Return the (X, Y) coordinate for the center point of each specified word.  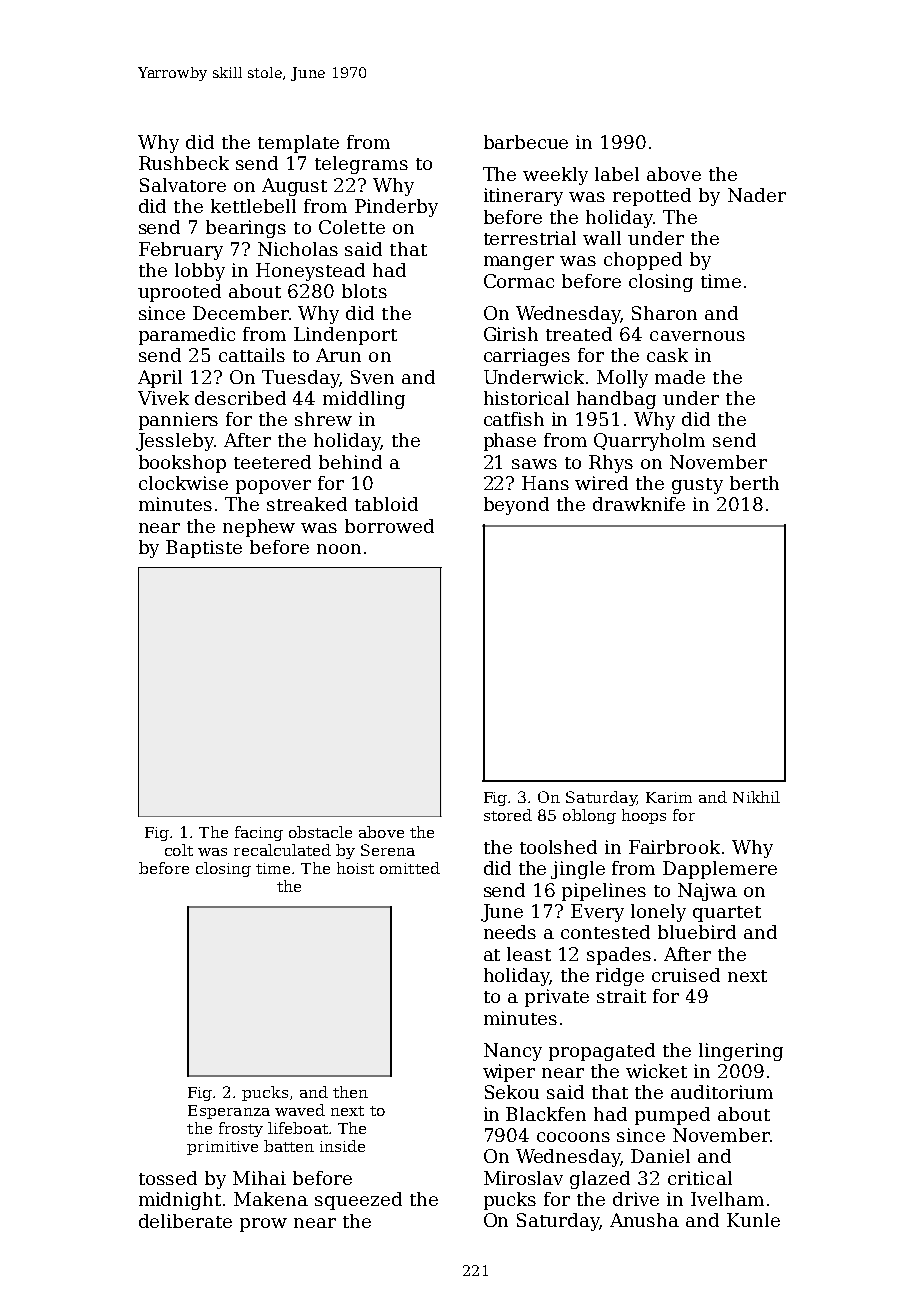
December (241, 313)
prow (263, 1225)
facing (259, 833)
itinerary (523, 197)
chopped (643, 261)
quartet (727, 914)
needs (510, 932)
